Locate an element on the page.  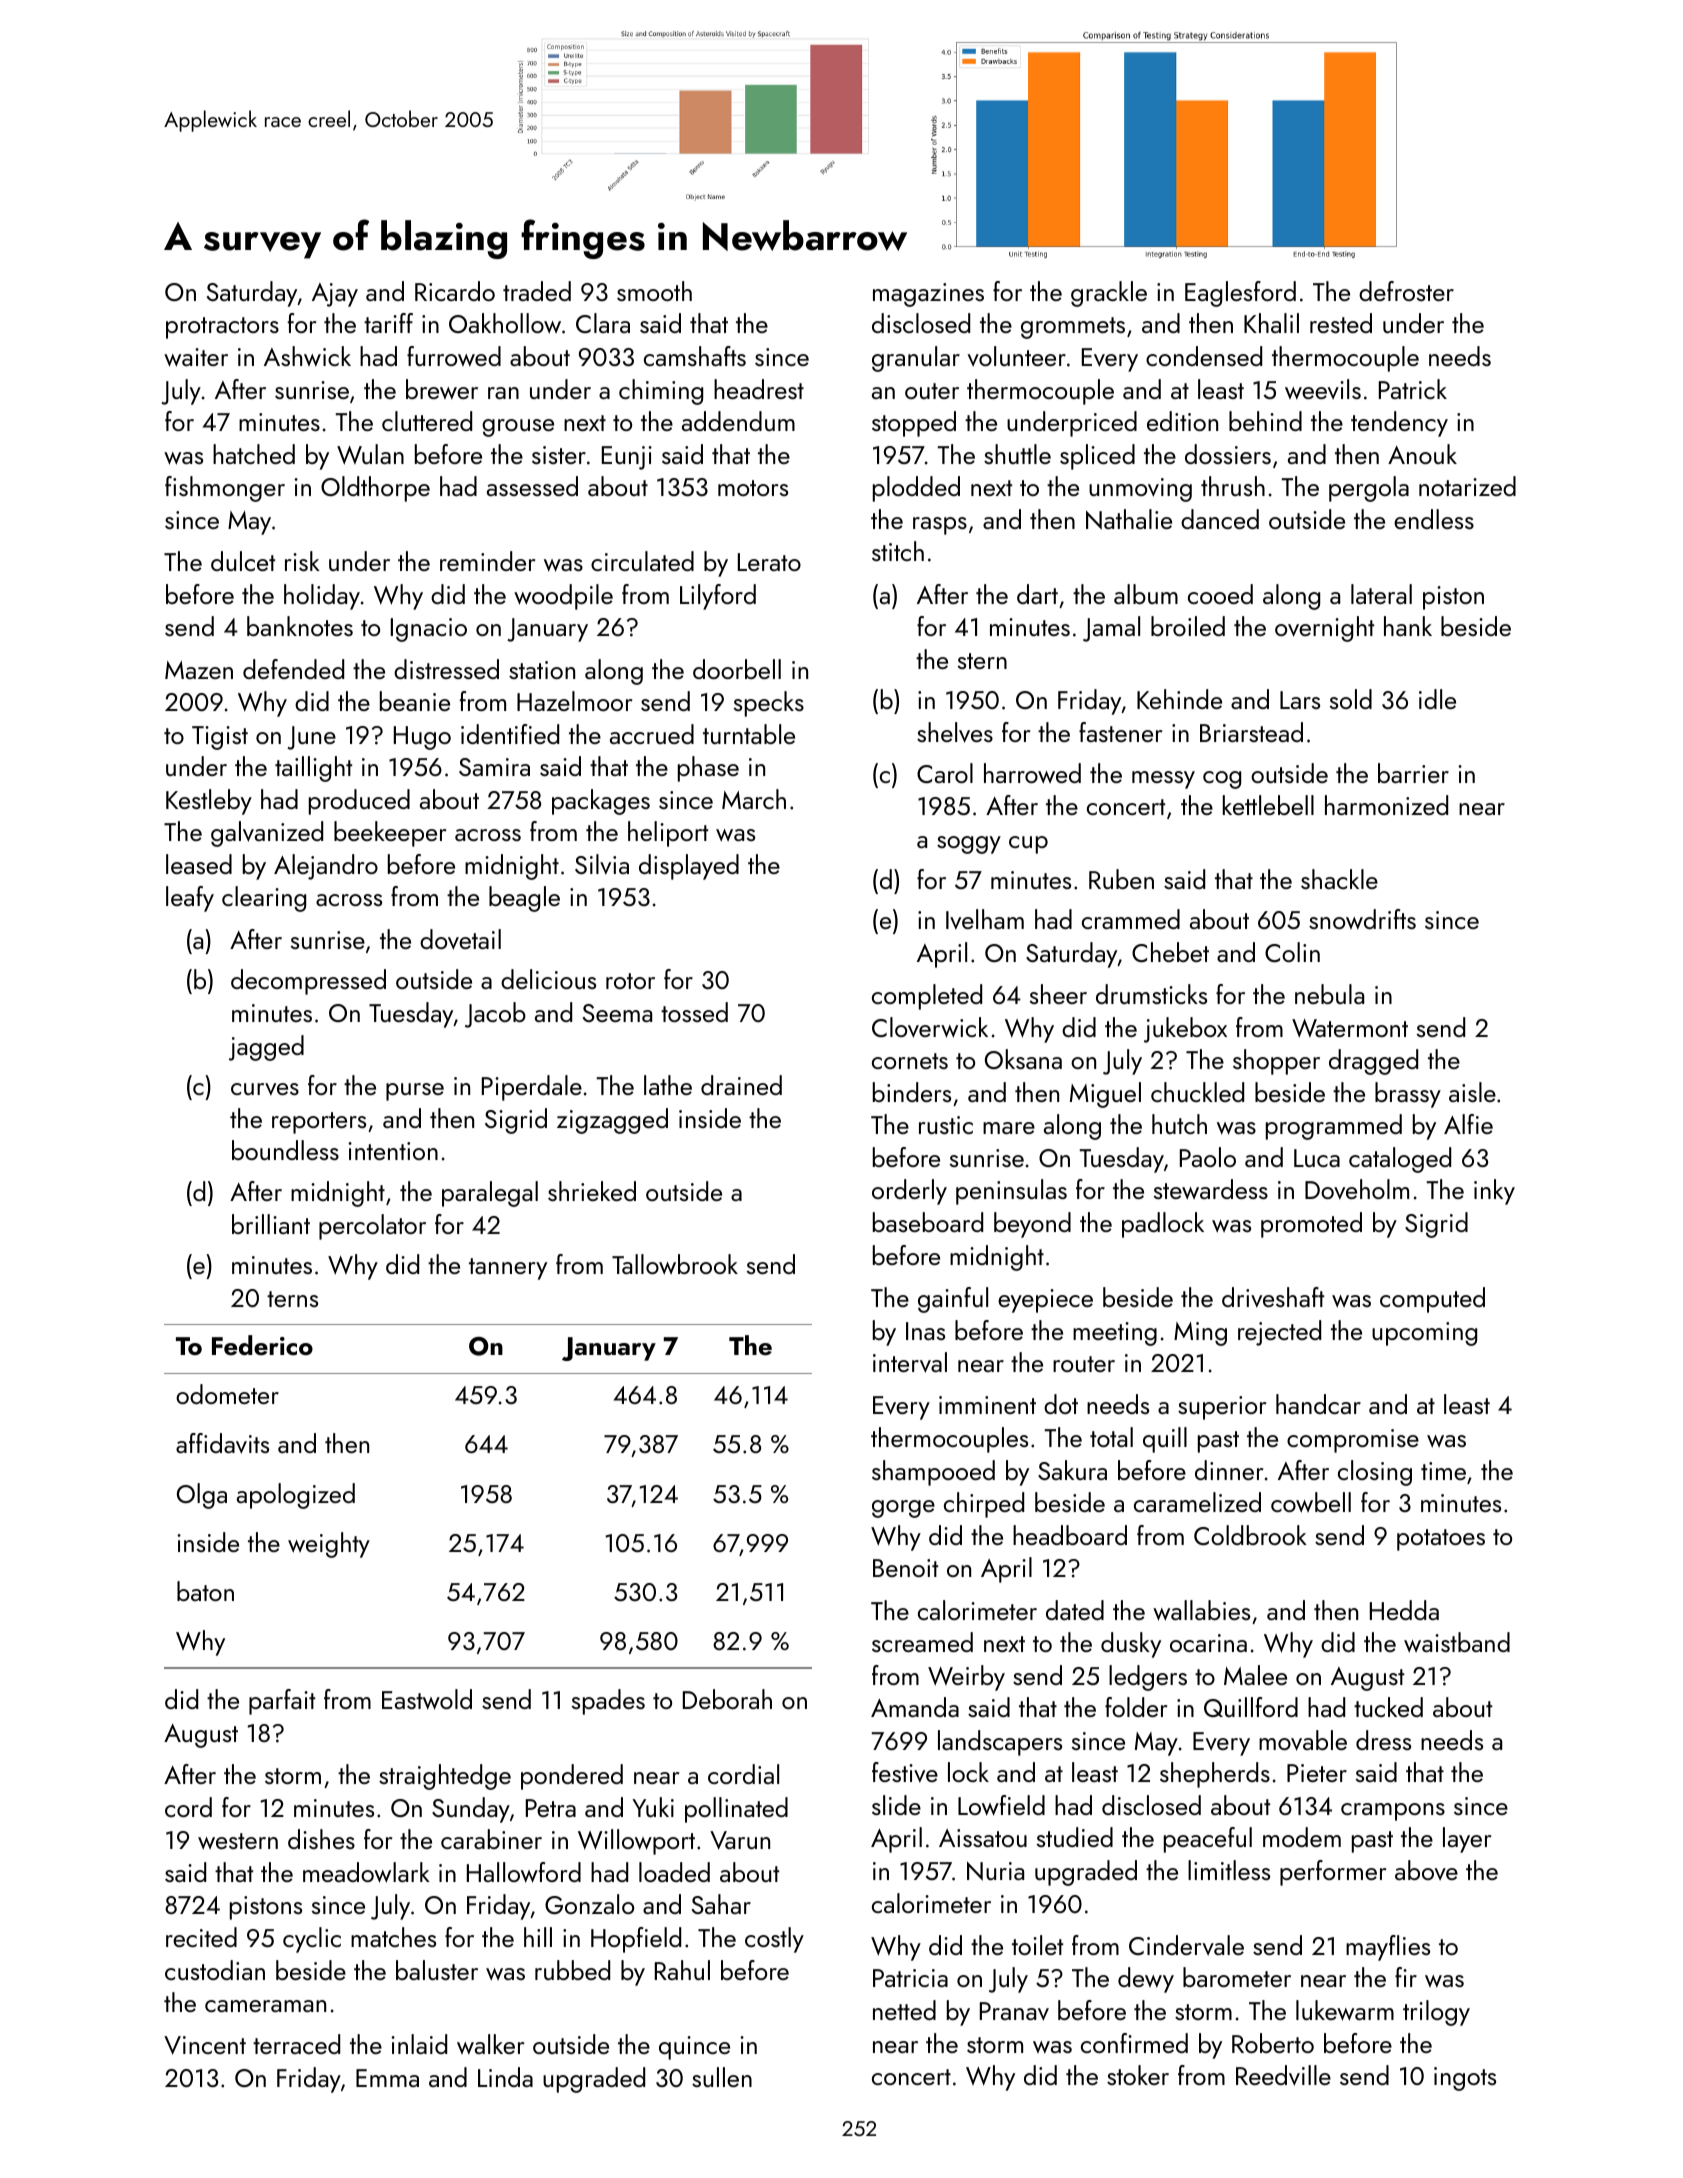
Patrick is located at coordinates (1413, 389).
